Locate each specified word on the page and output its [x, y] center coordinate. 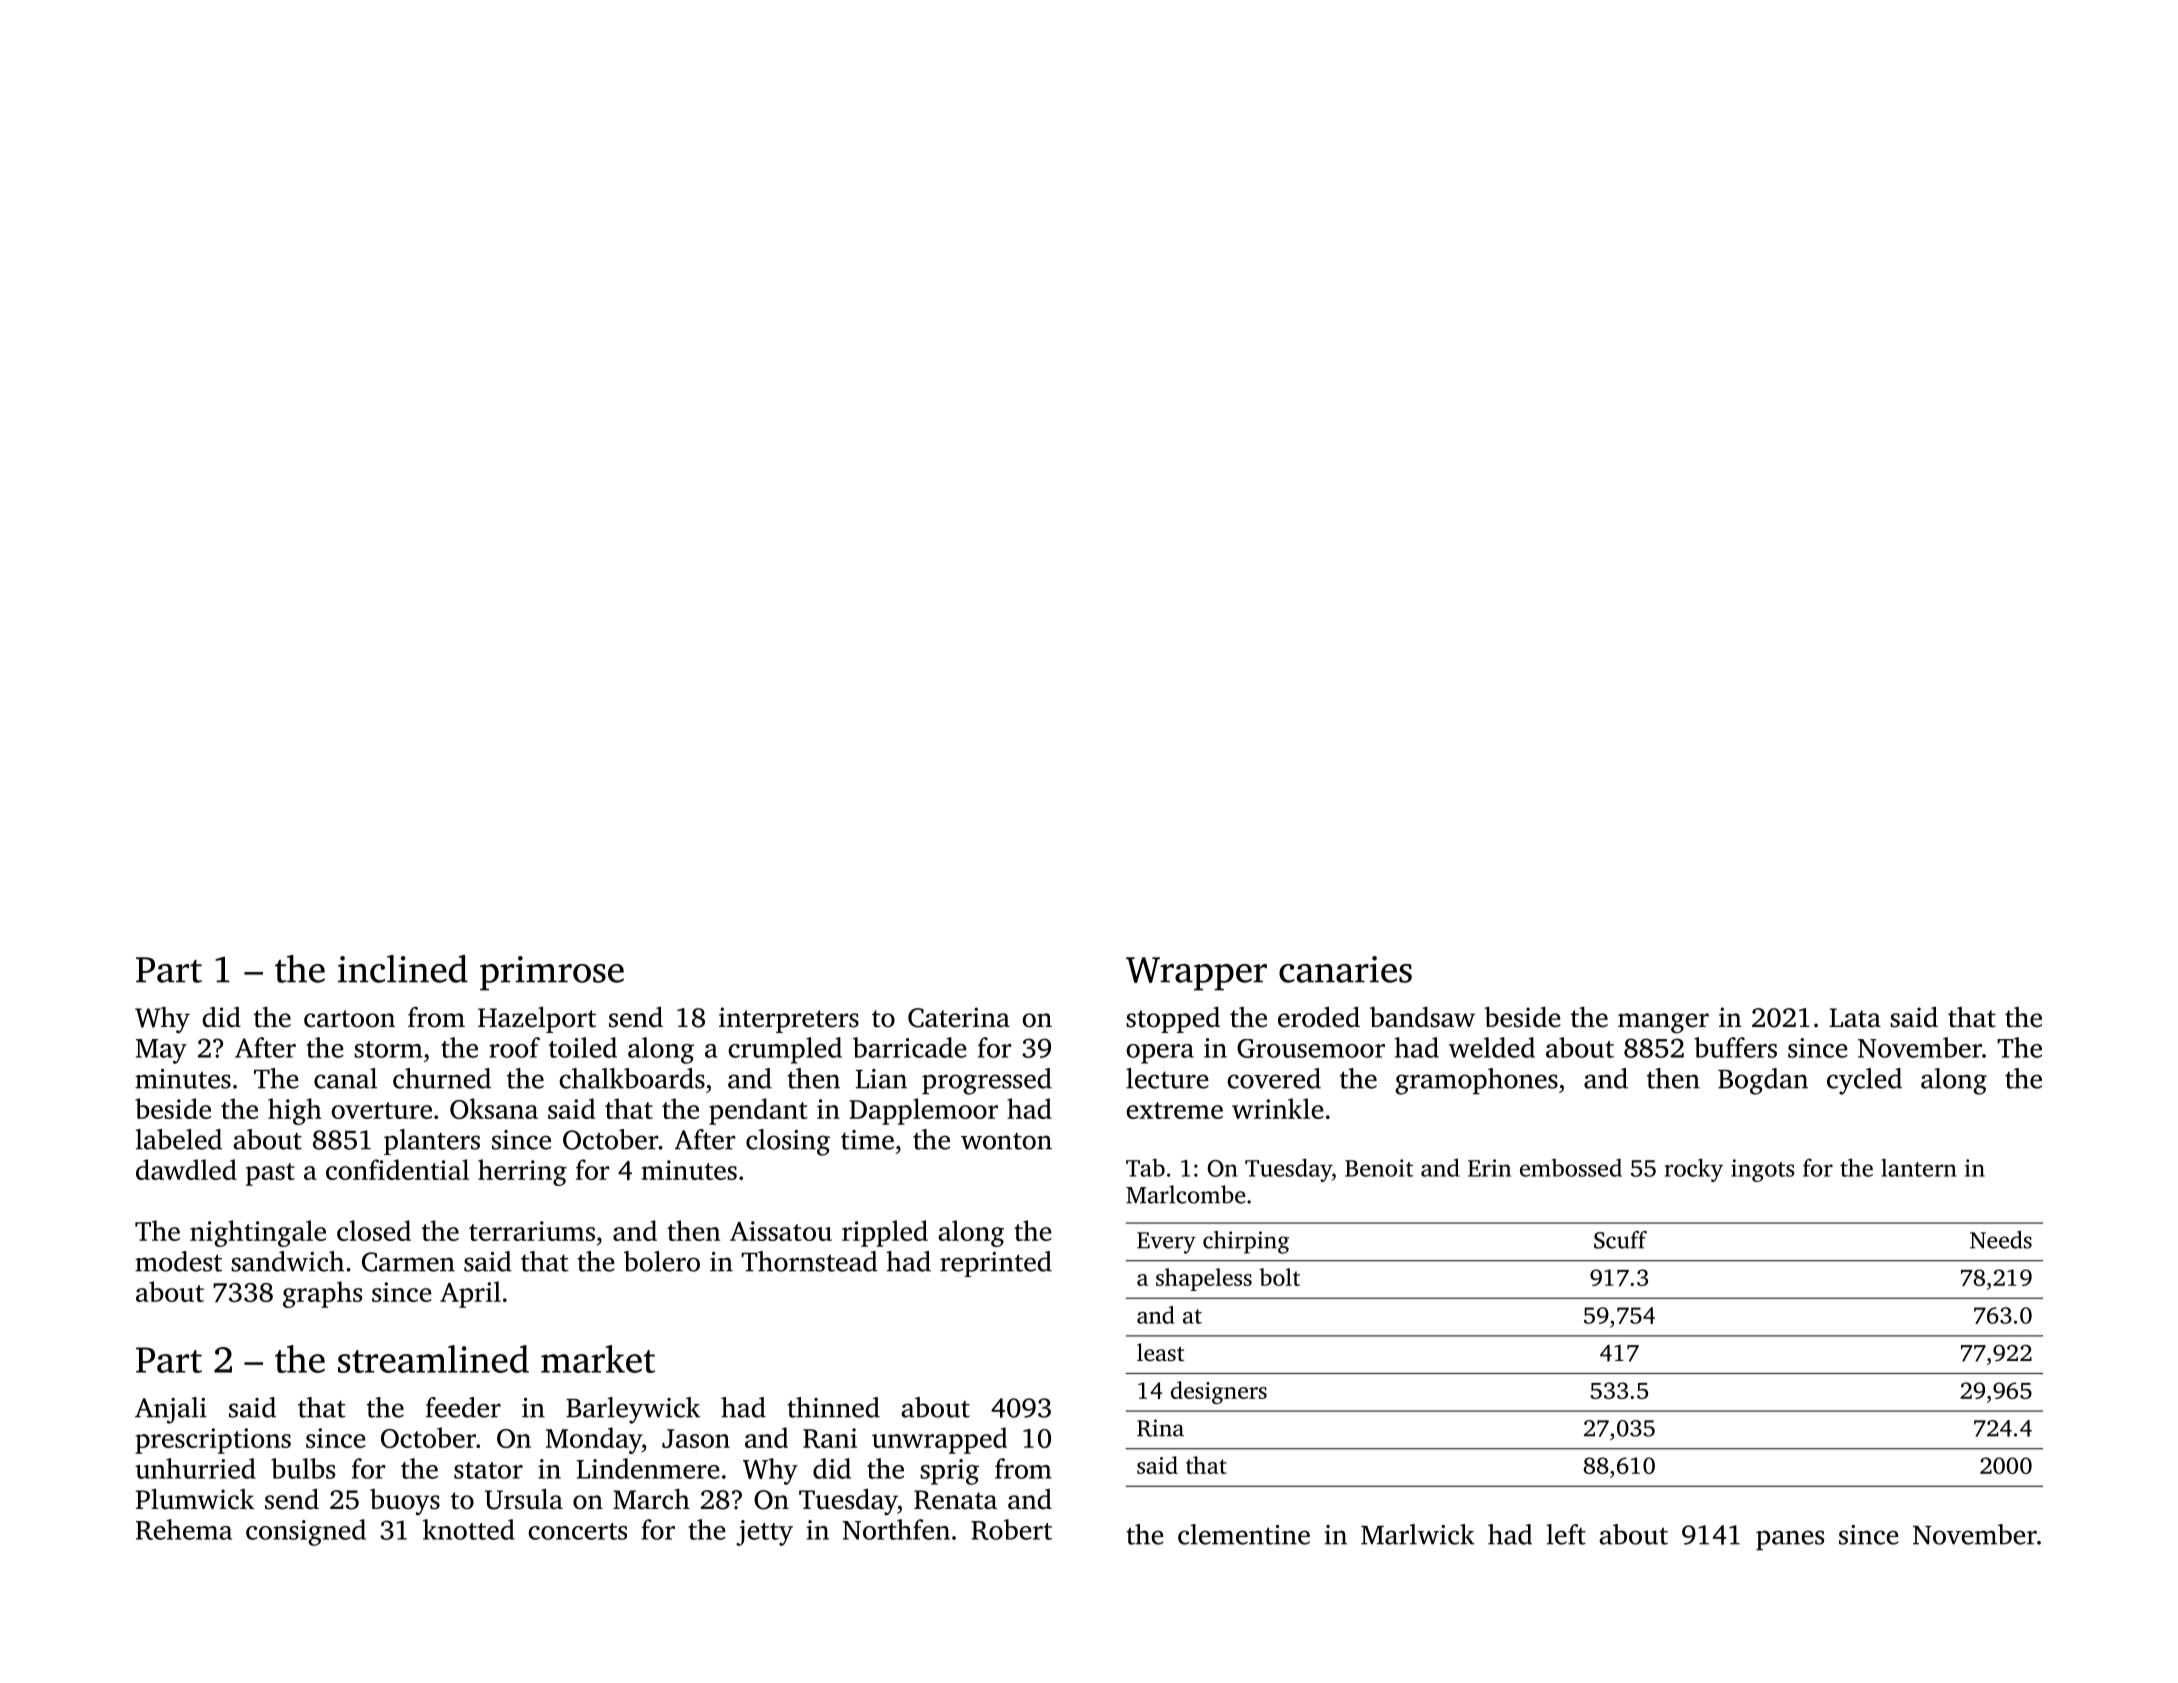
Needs [2001, 1240]
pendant [758, 1111]
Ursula [524, 1499]
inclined [403, 969]
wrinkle [1278, 1108]
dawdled [186, 1169]
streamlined [433, 1359]
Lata [1855, 1018]
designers [1219, 1392]
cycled [1864, 1081]
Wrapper [1196, 974]
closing [788, 1142]
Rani [830, 1438]
